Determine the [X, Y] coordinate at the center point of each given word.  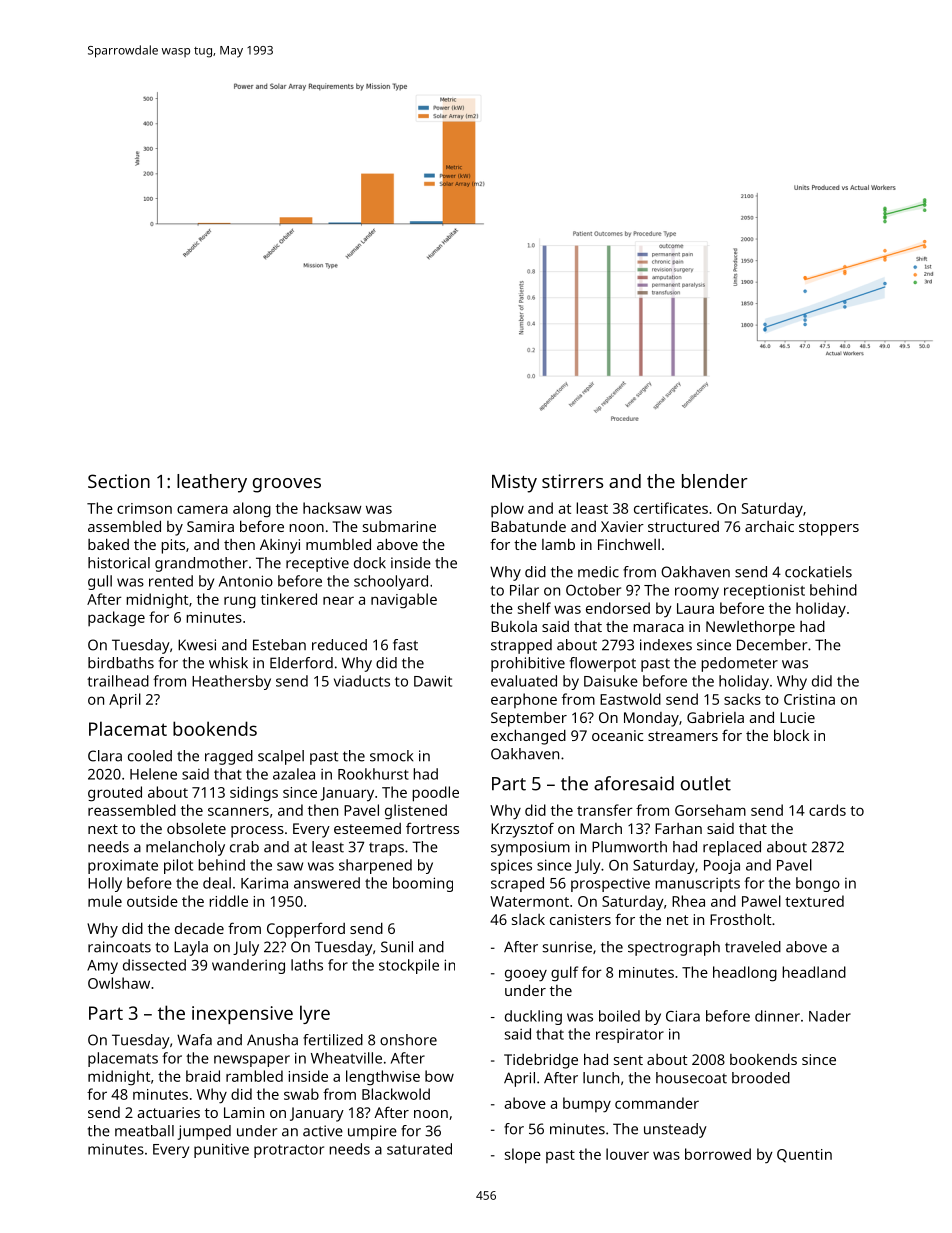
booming [423, 884]
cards [827, 810]
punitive [221, 1150]
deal [217, 883]
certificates [671, 508]
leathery [212, 483]
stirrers [572, 481]
